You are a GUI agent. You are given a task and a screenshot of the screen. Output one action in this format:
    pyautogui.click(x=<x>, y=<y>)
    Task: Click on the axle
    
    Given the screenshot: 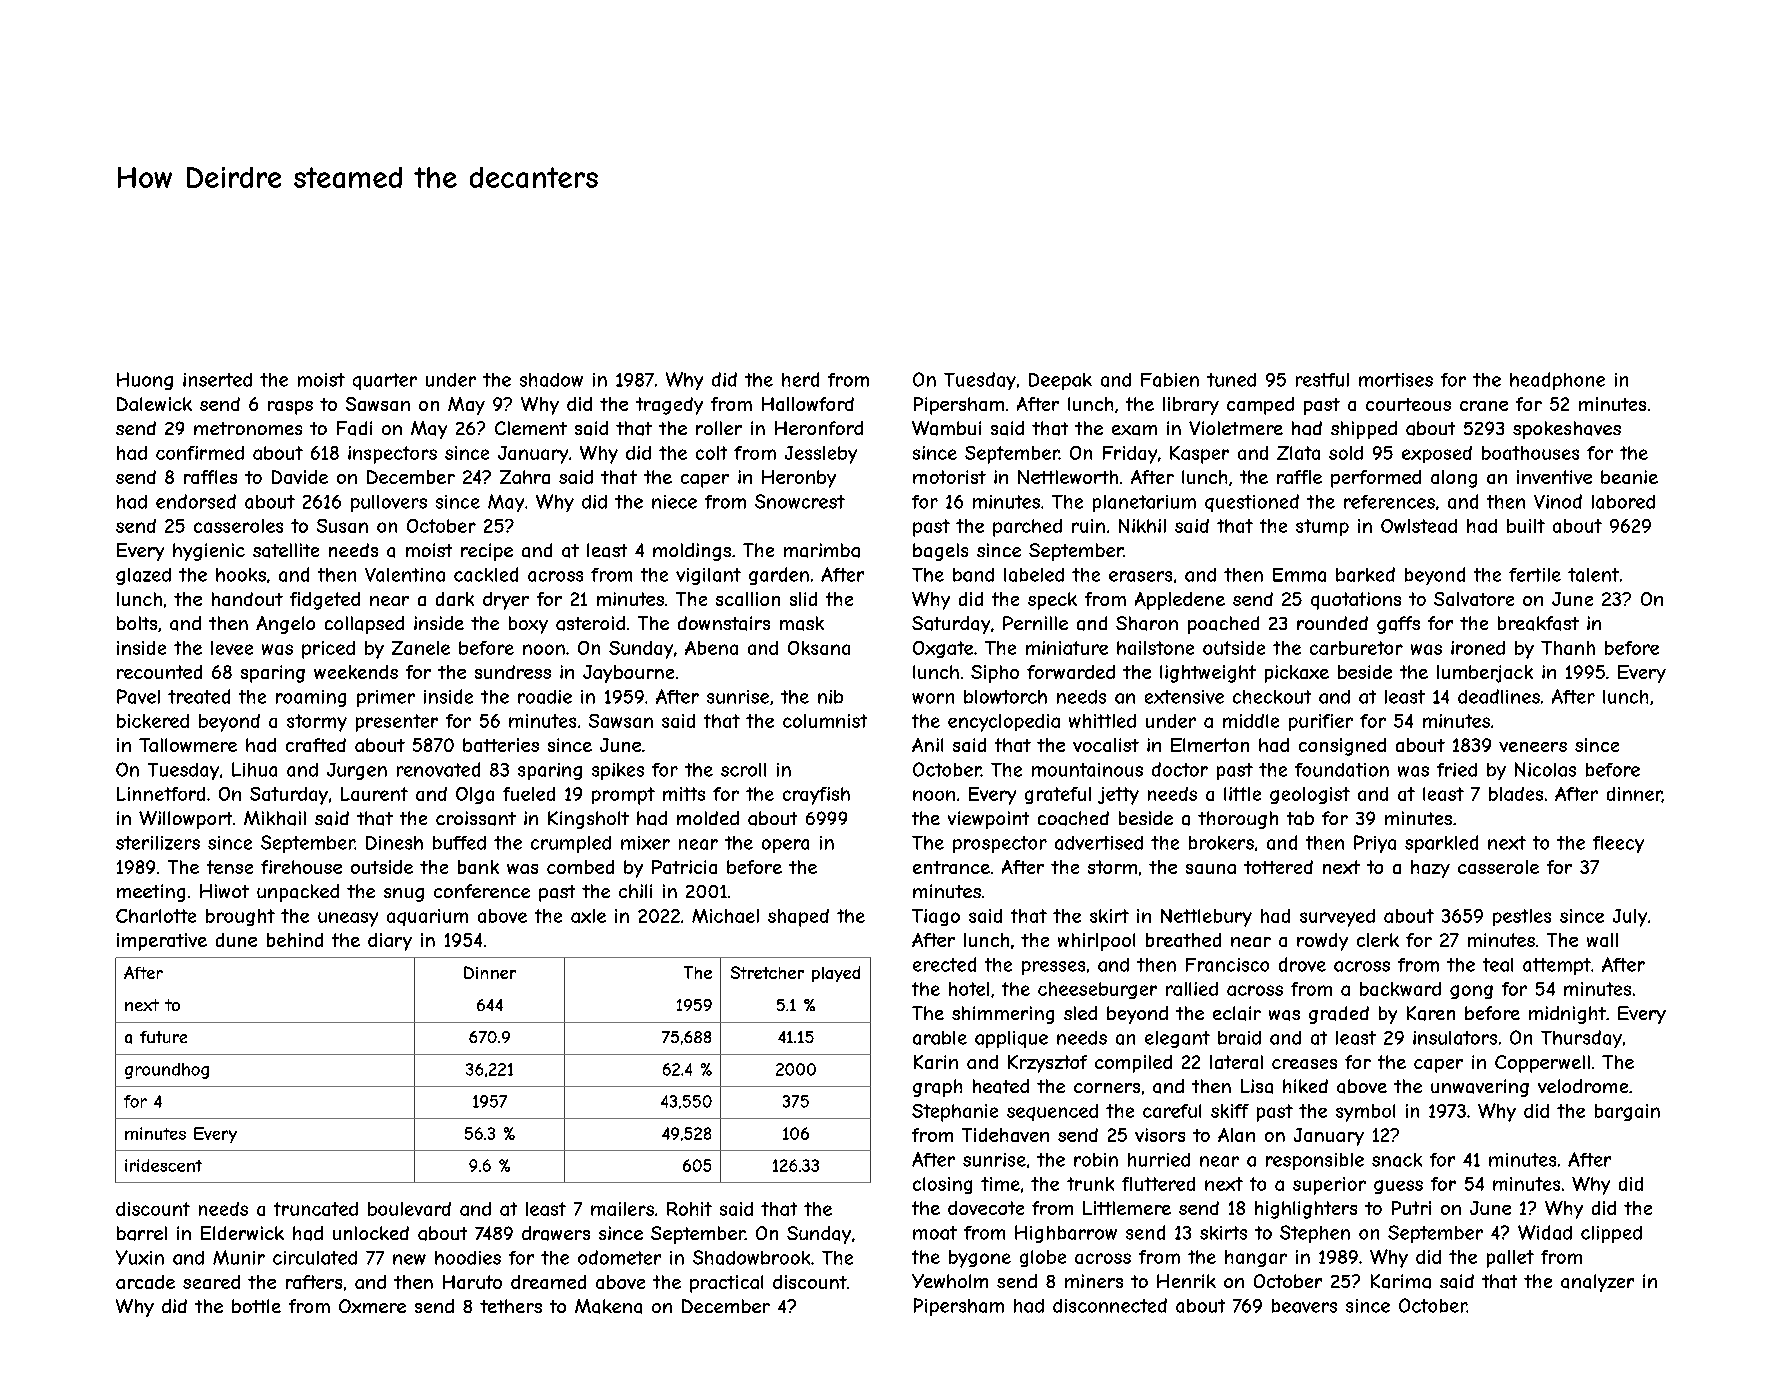 What is the action you would take?
    pyautogui.click(x=588, y=916)
